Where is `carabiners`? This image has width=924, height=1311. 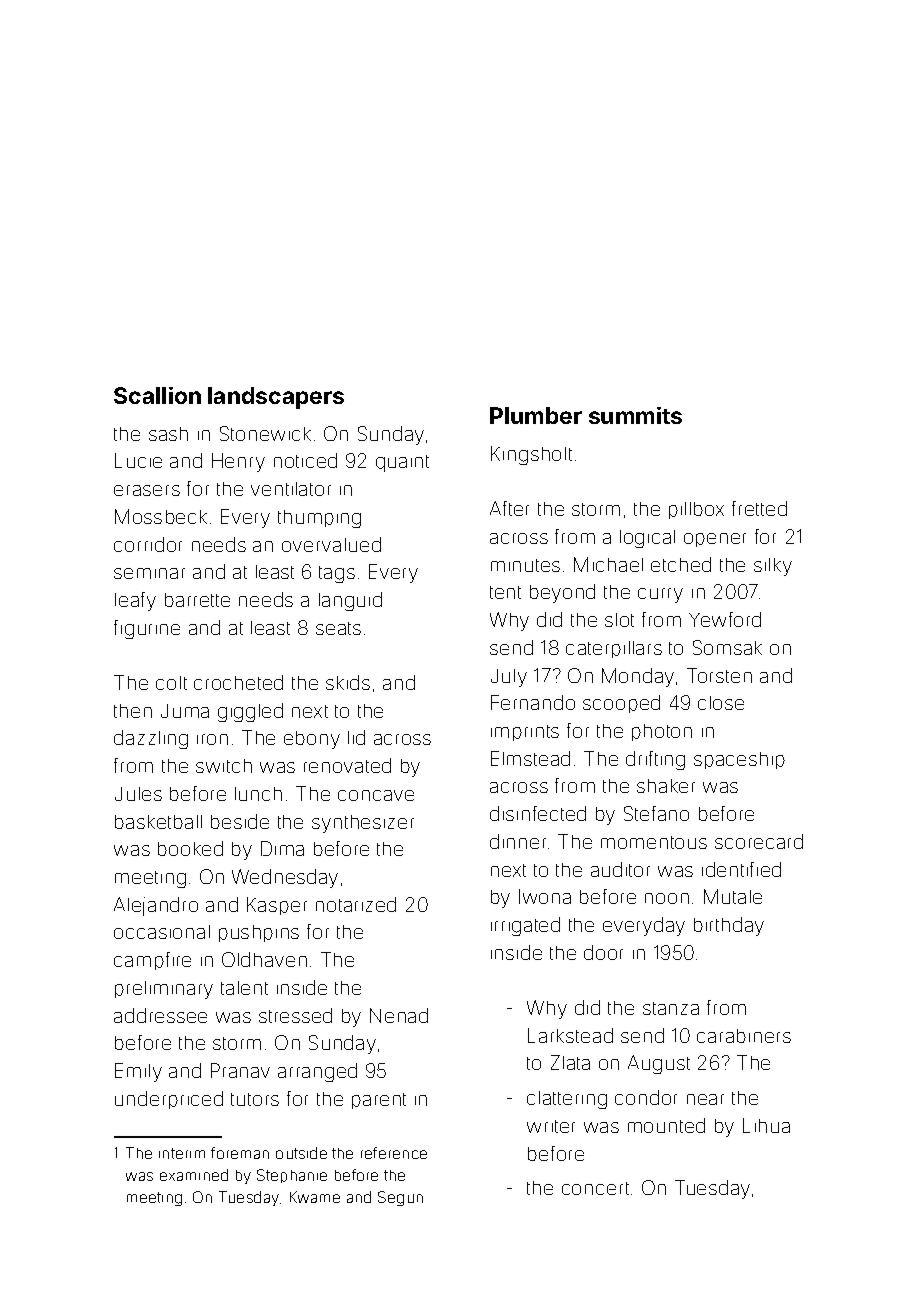 carabiners is located at coordinates (744, 1036).
